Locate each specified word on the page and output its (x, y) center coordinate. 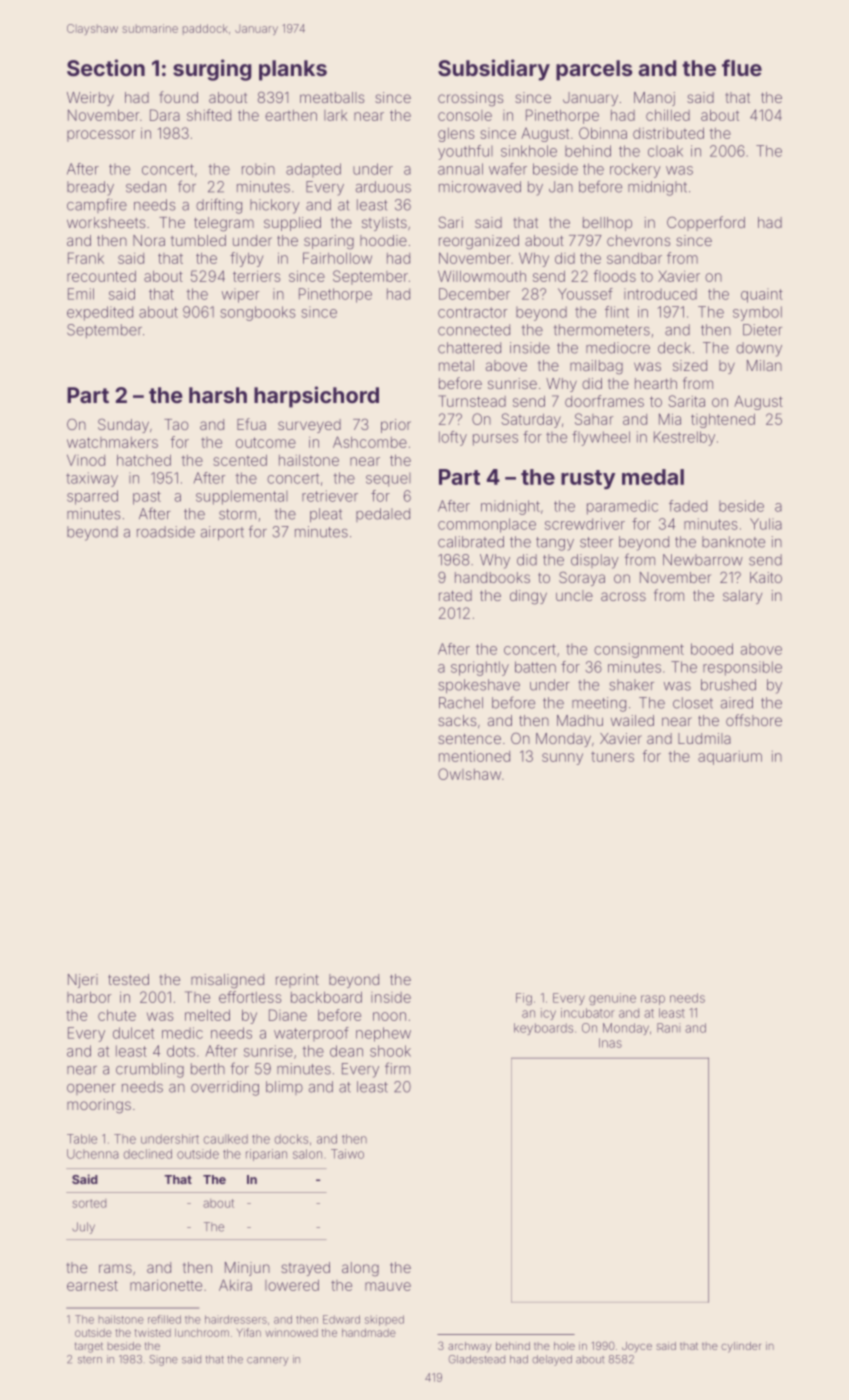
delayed (552, 1360)
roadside (166, 532)
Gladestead (477, 1359)
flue (742, 67)
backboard (326, 997)
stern (90, 1360)
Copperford (706, 223)
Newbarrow (703, 560)
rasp (653, 1000)
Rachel (461, 703)
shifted (209, 115)
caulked (226, 1139)
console (465, 115)
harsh (218, 395)
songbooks (258, 313)
